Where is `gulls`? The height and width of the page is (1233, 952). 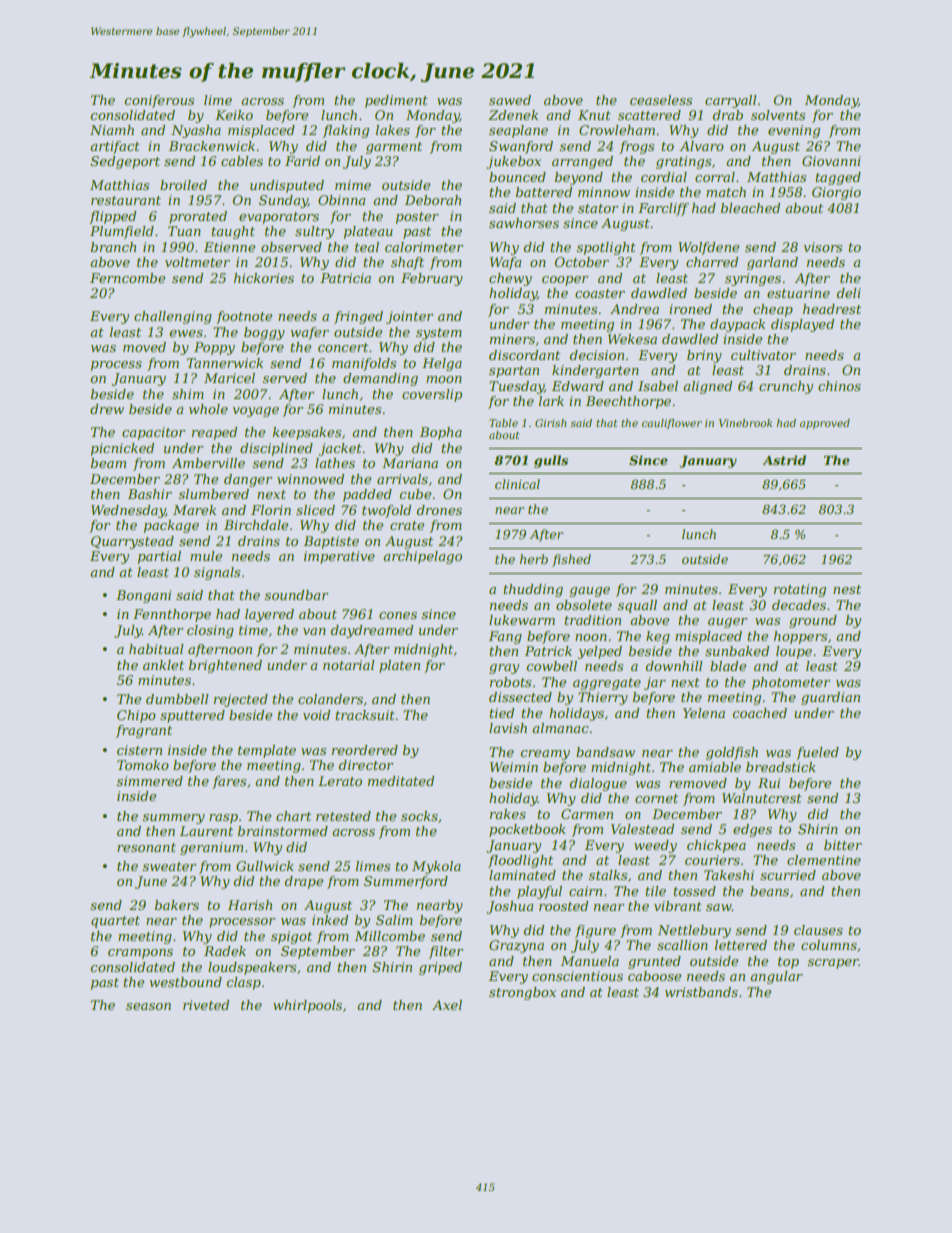 gulls is located at coordinates (551, 461).
